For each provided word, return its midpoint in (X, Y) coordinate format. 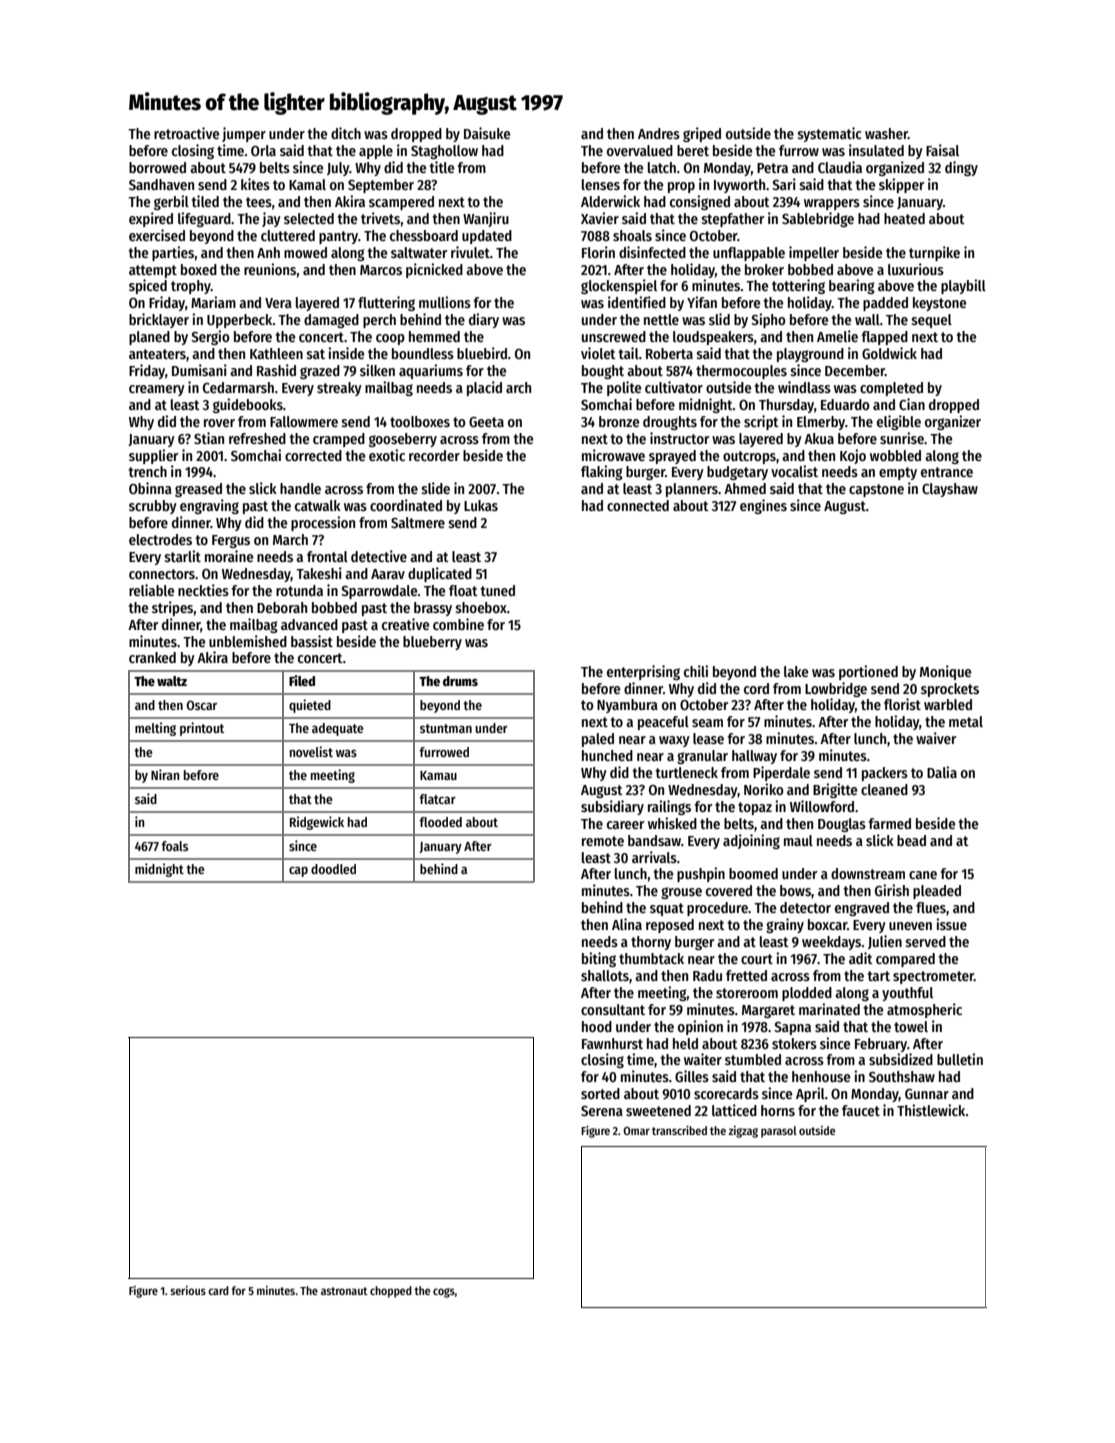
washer (886, 133)
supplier (153, 456)
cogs (444, 1293)
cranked (152, 657)
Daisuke (487, 133)
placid (484, 388)
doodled (333, 869)
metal (966, 721)
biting (599, 959)
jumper (244, 134)
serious (188, 1290)
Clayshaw (950, 490)
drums (460, 681)
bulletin (960, 1059)
